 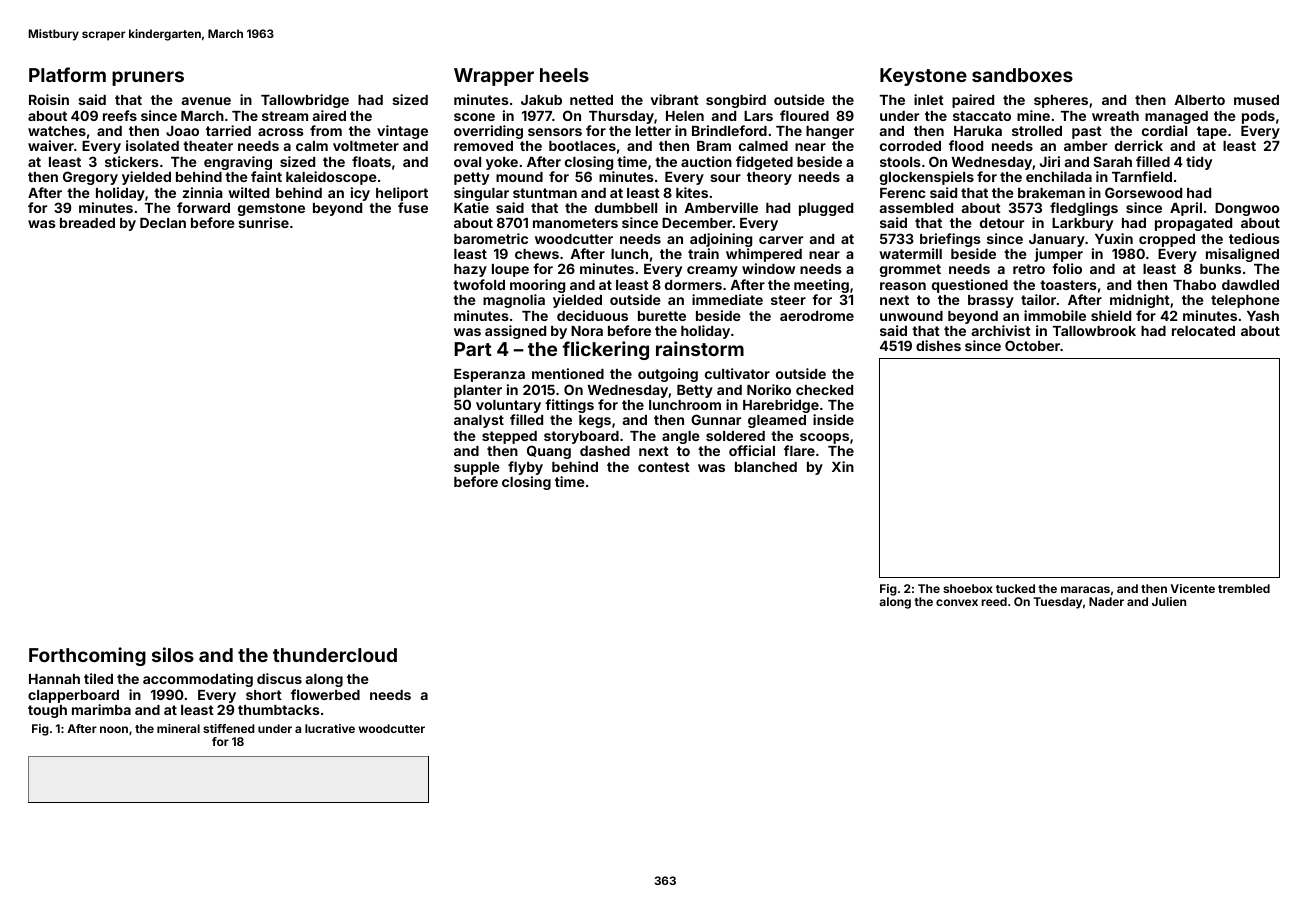 What do you see at coordinates (473, 349) in the screenshot?
I see `Part` at bounding box center [473, 349].
